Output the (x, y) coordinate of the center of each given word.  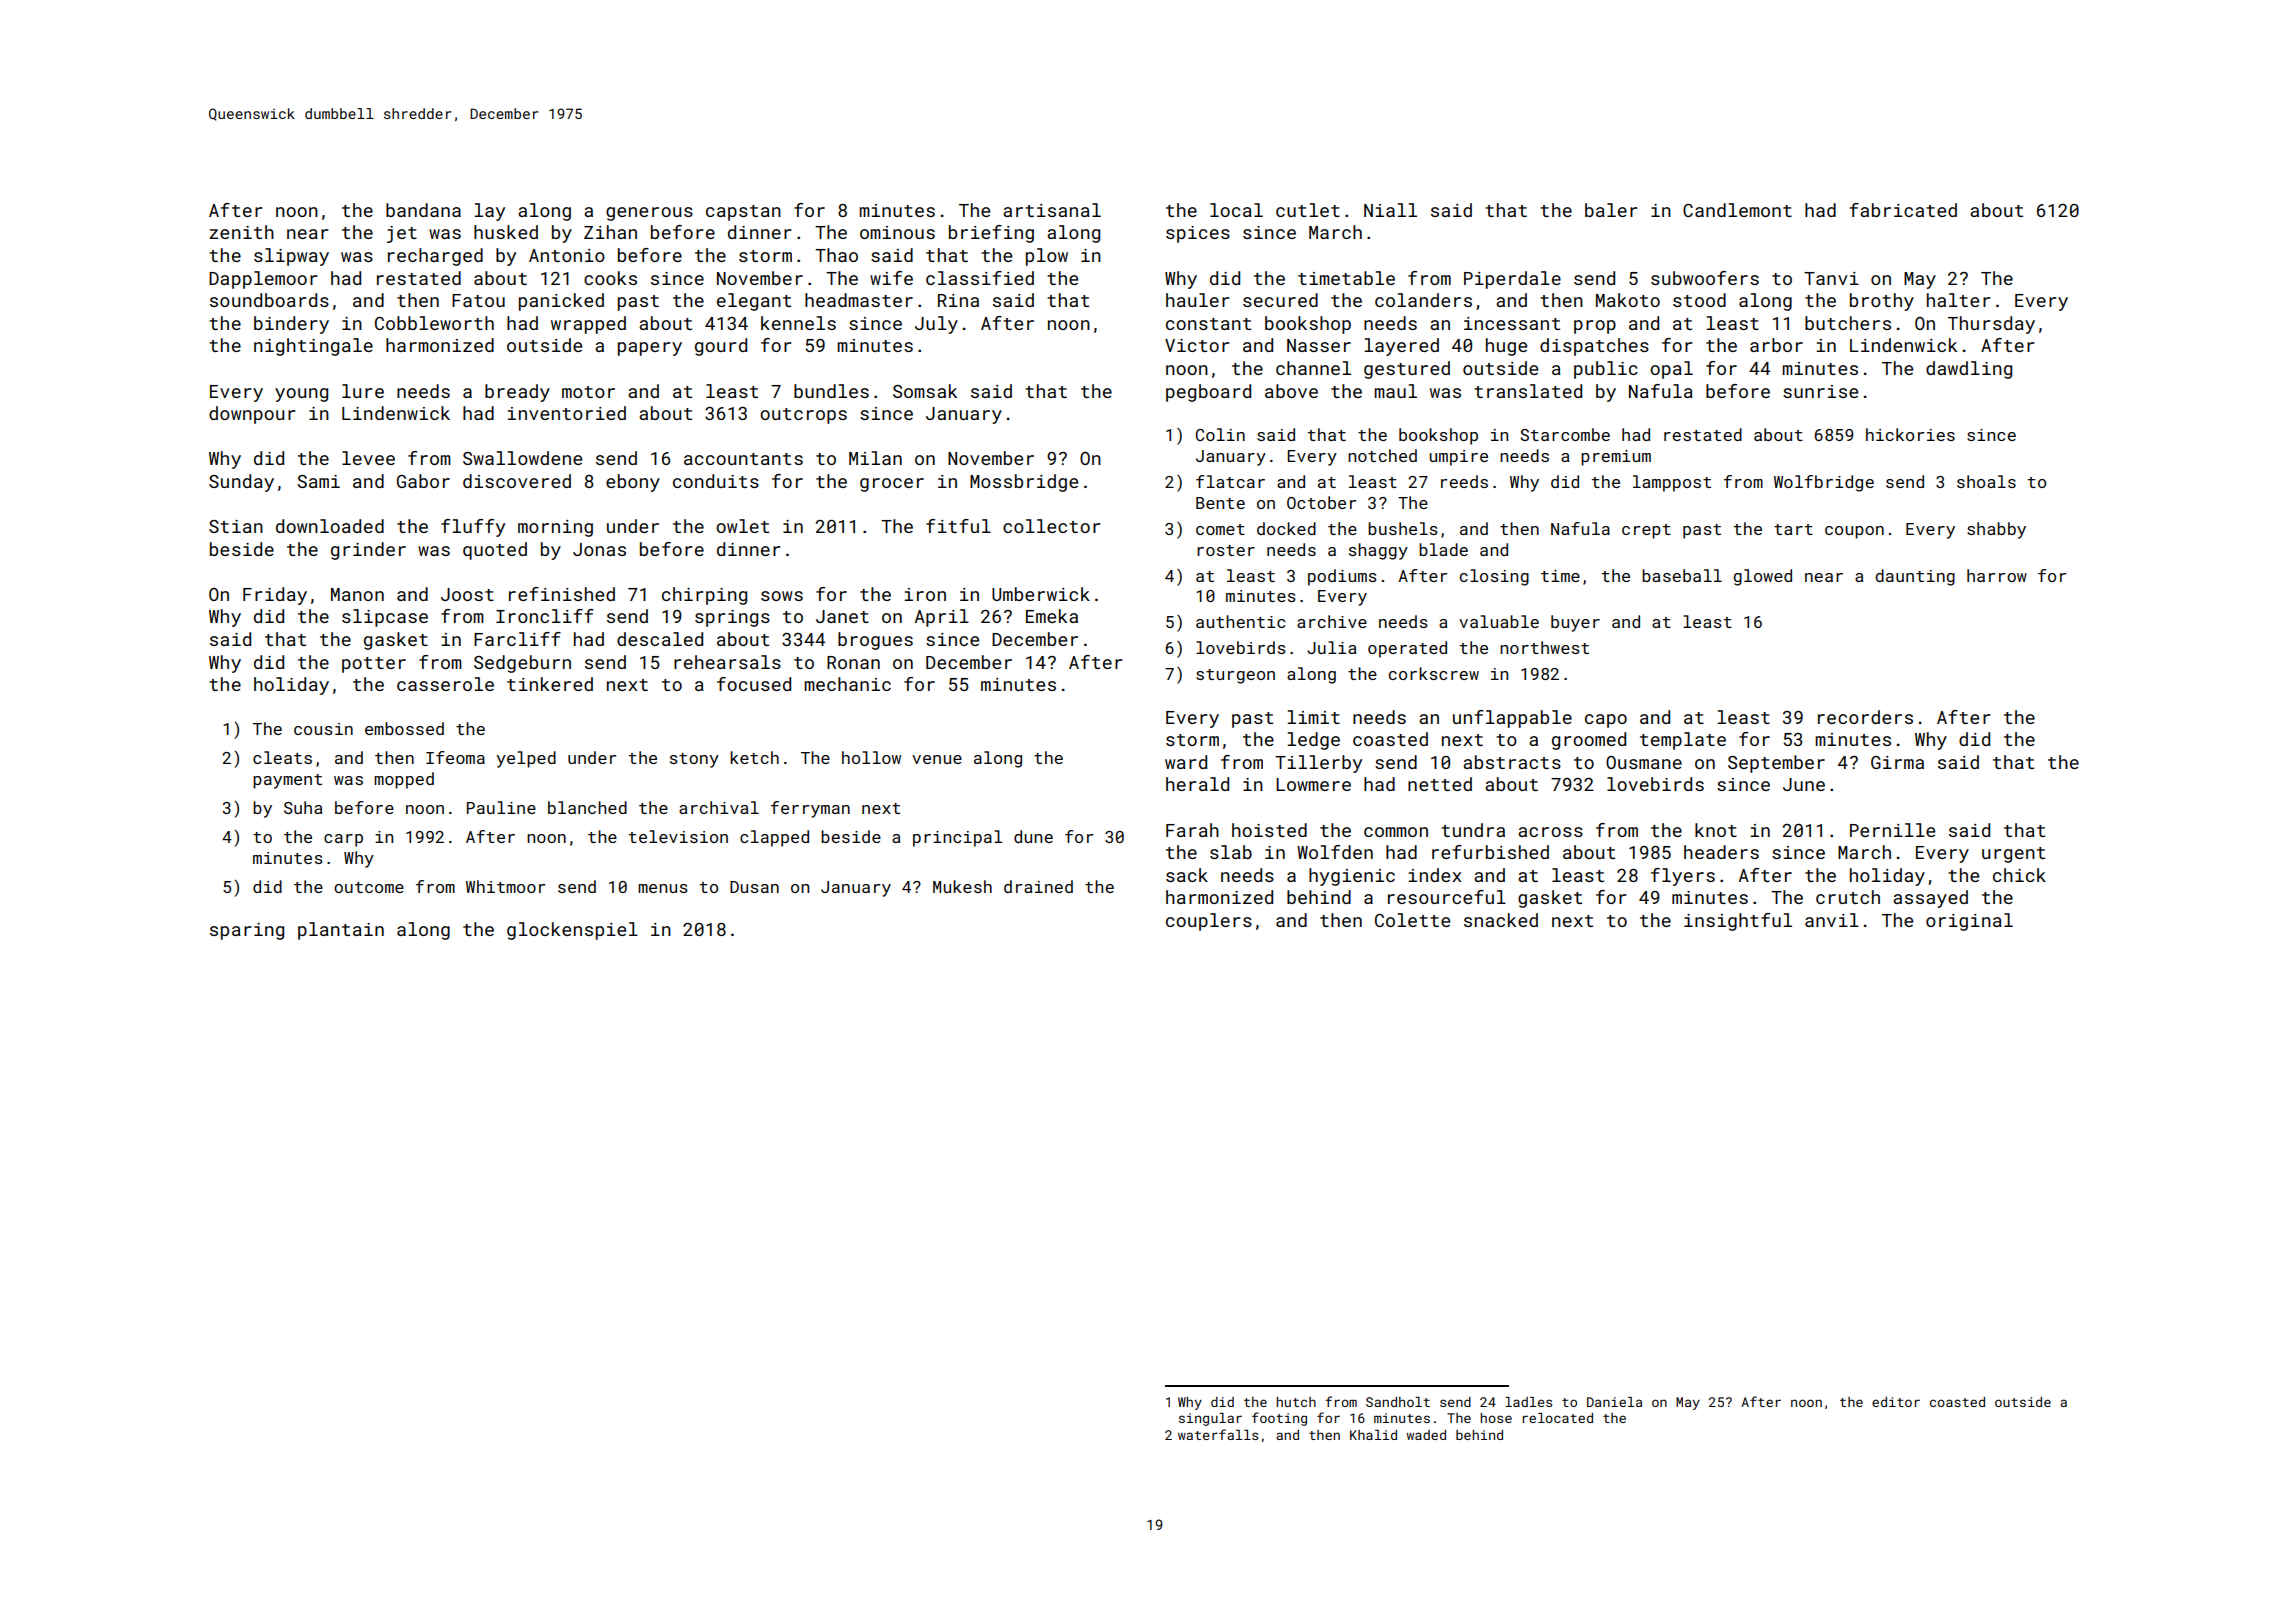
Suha (303, 807)
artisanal (1052, 210)
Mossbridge (1024, 483)
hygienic (1352, 877)
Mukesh (962, 886)
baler (1611, 210)
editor (1896, 1402)
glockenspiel (572, 931)
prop (1595, 327)
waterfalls (1218, 1434)
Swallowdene (522, 458)
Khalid (1373, 1435)
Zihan (610, 232)
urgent (2013, 855)
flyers (1683, 877)
